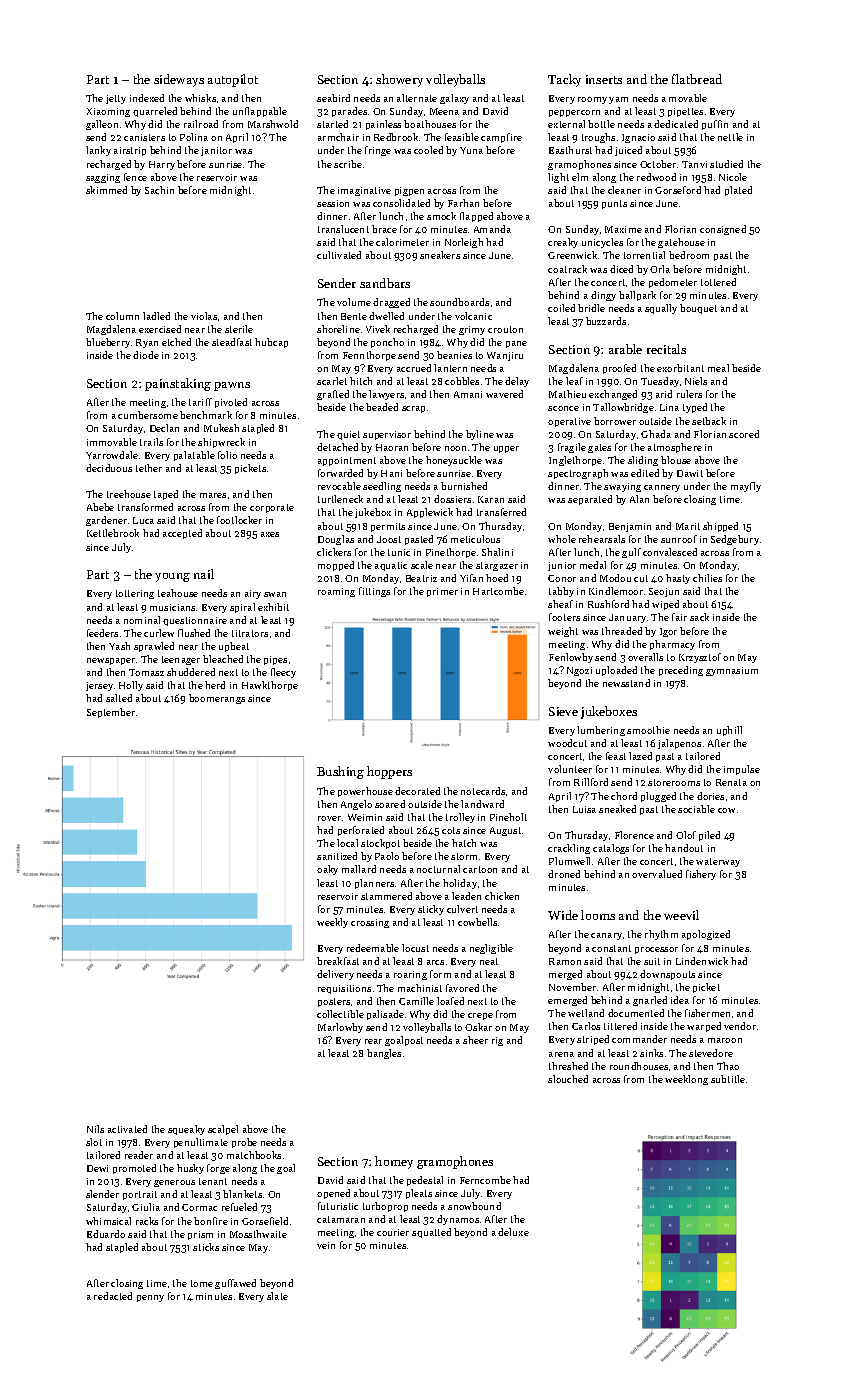 The width and height of the document is (849, 1400). What do you see at coordinates (564, 80) in the document?
I see `Tacky` at bounding box center [564, 80].
